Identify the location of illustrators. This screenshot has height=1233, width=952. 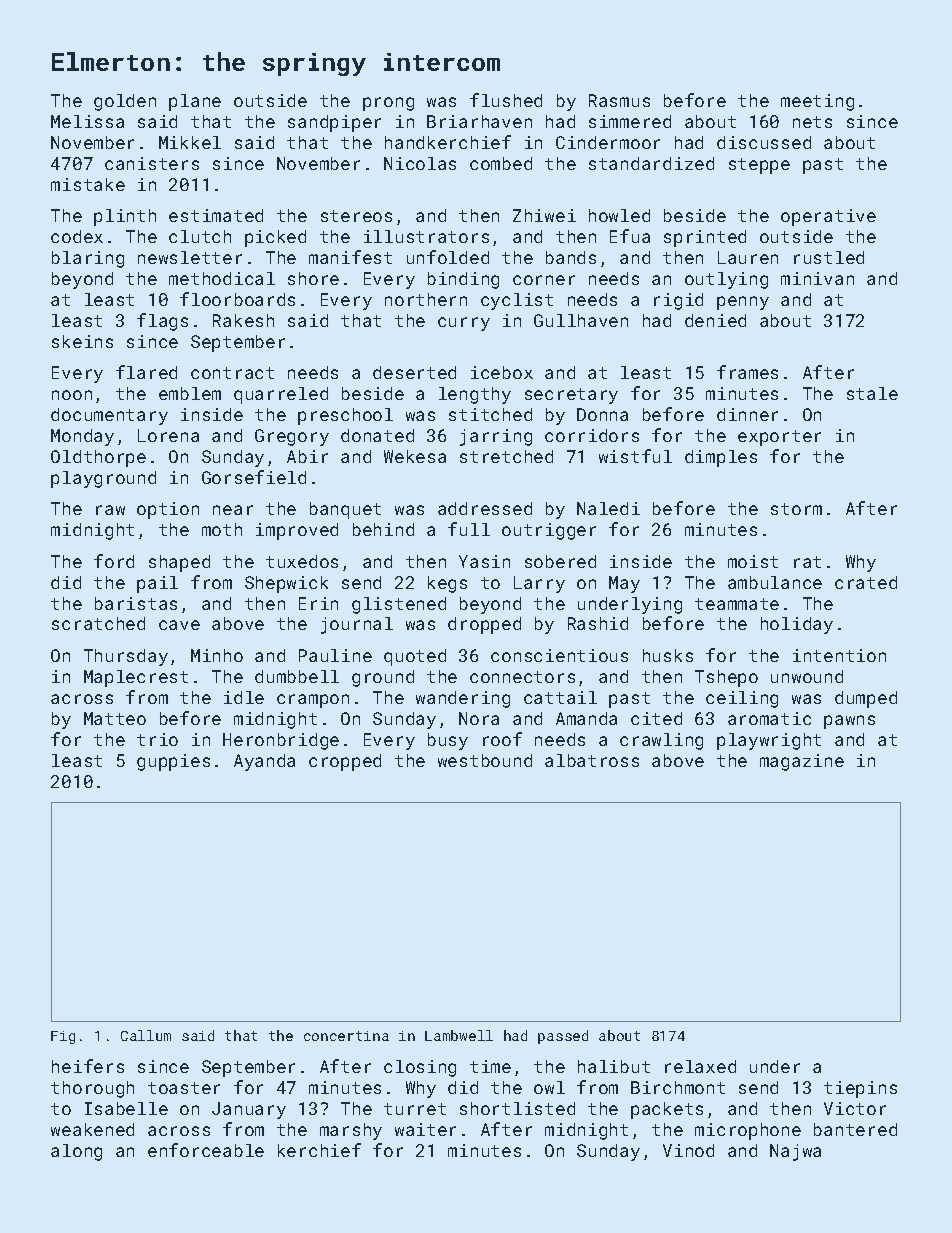
(426, 236).
